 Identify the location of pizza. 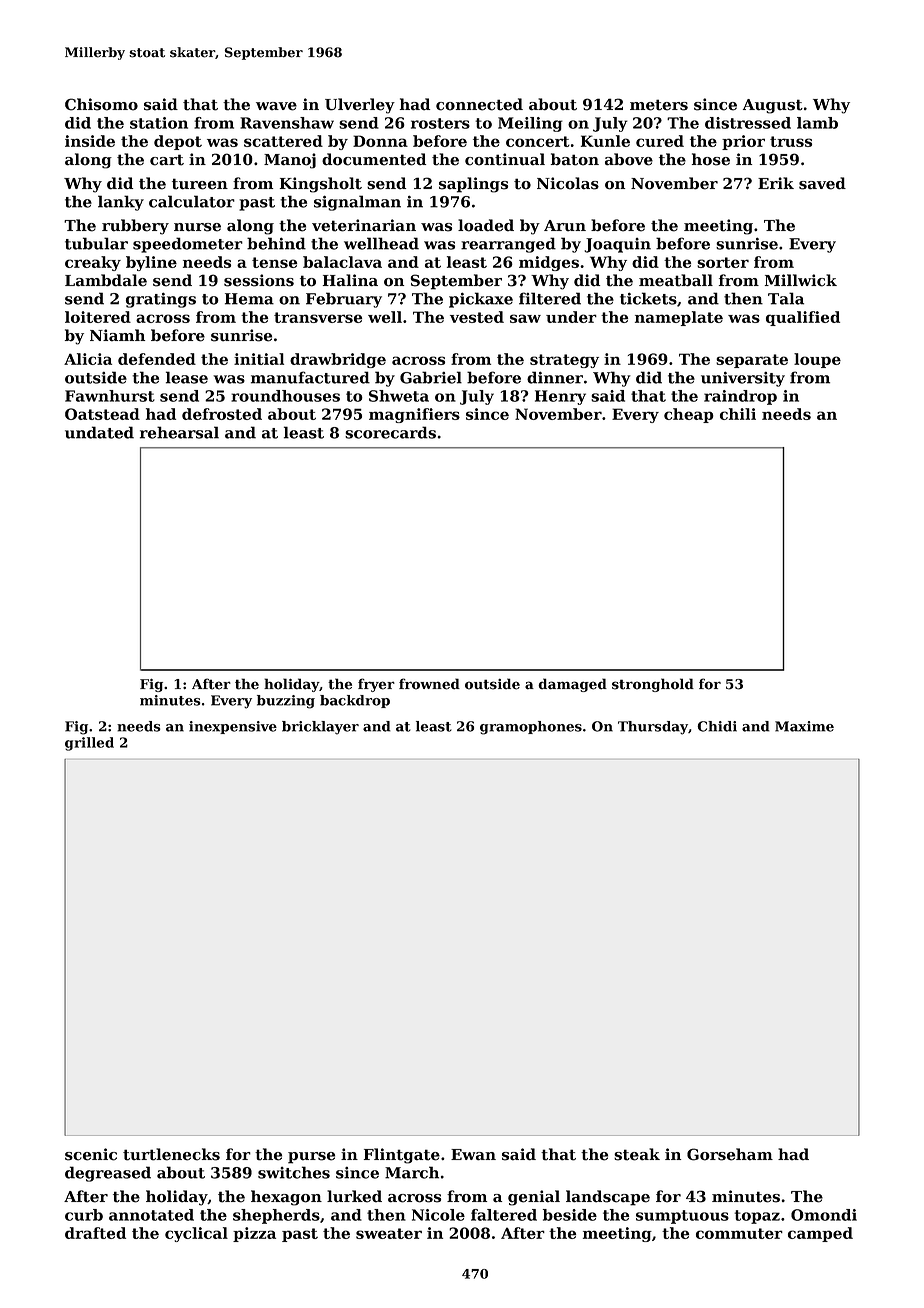
(254, 1234).
